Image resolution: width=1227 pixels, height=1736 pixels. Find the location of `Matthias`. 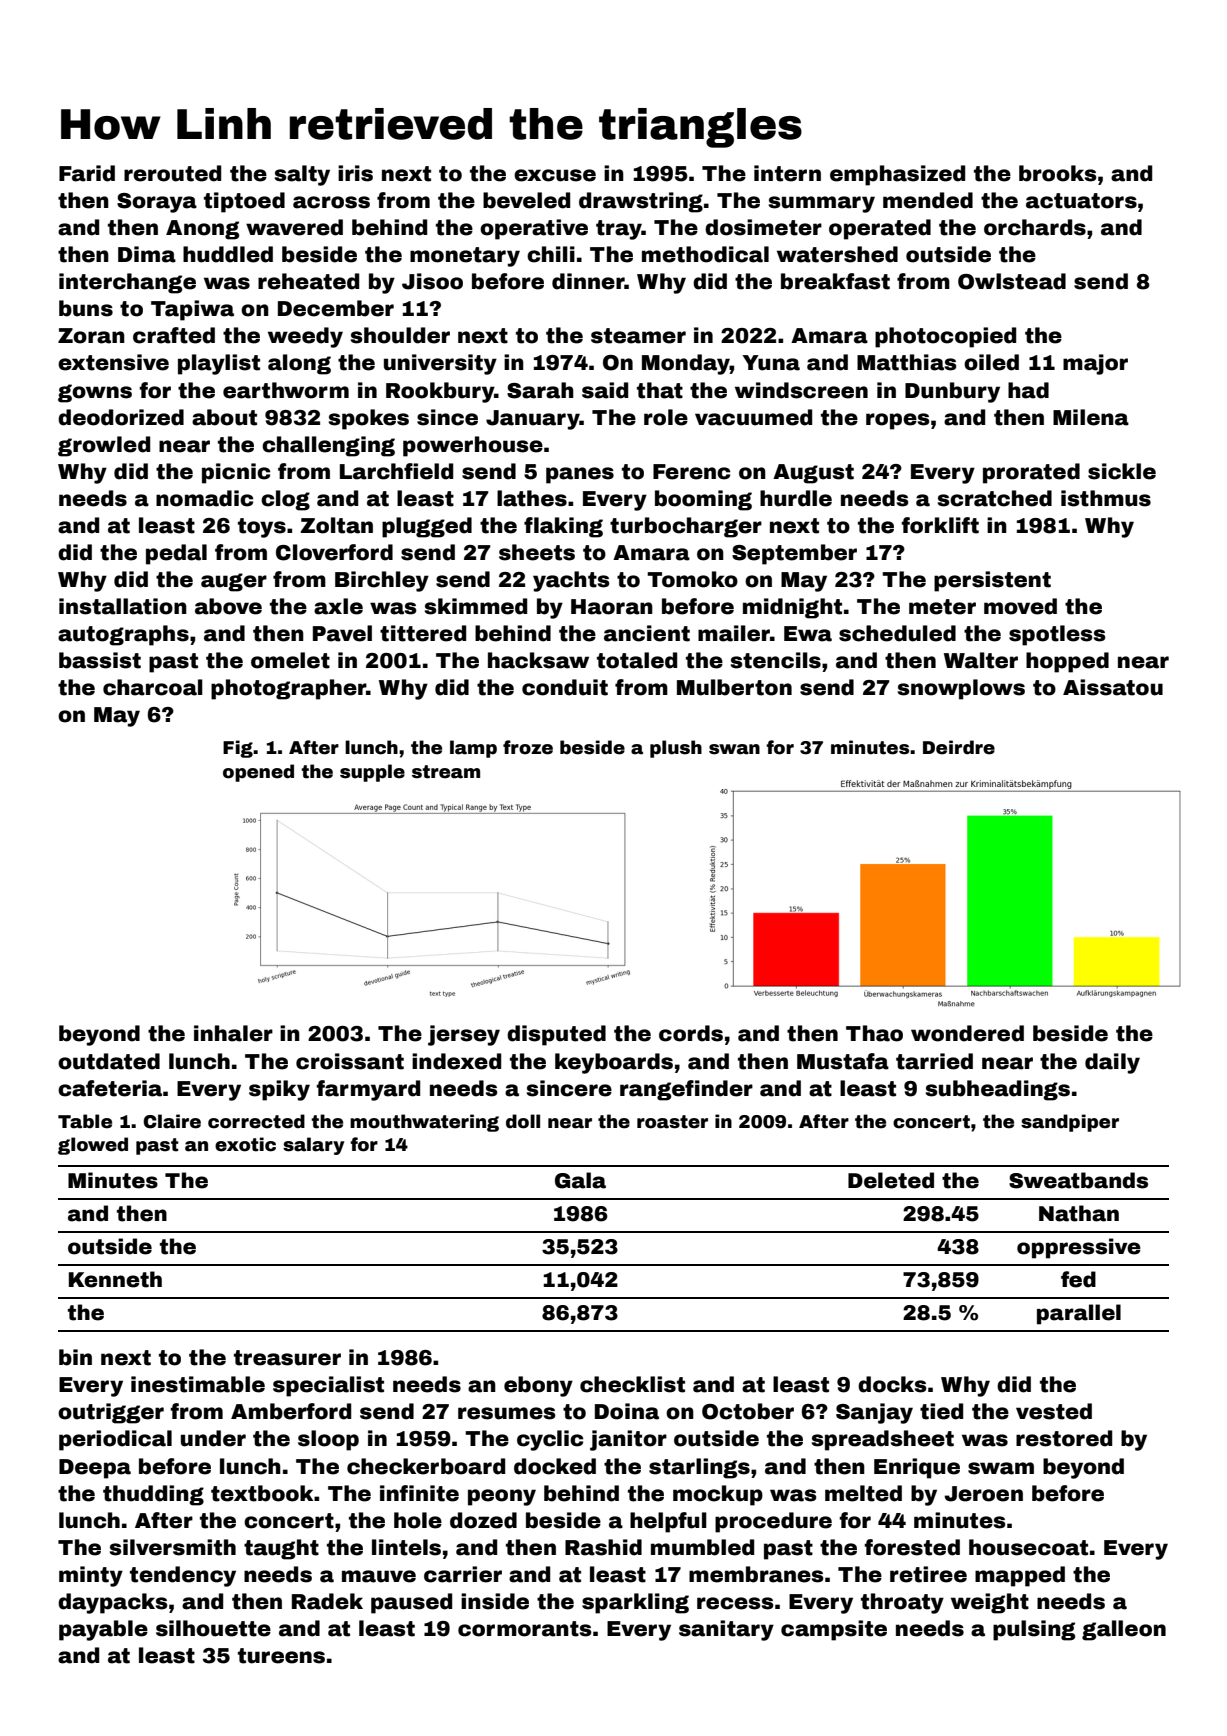

Matthias is located at coordinates (907, 362).
